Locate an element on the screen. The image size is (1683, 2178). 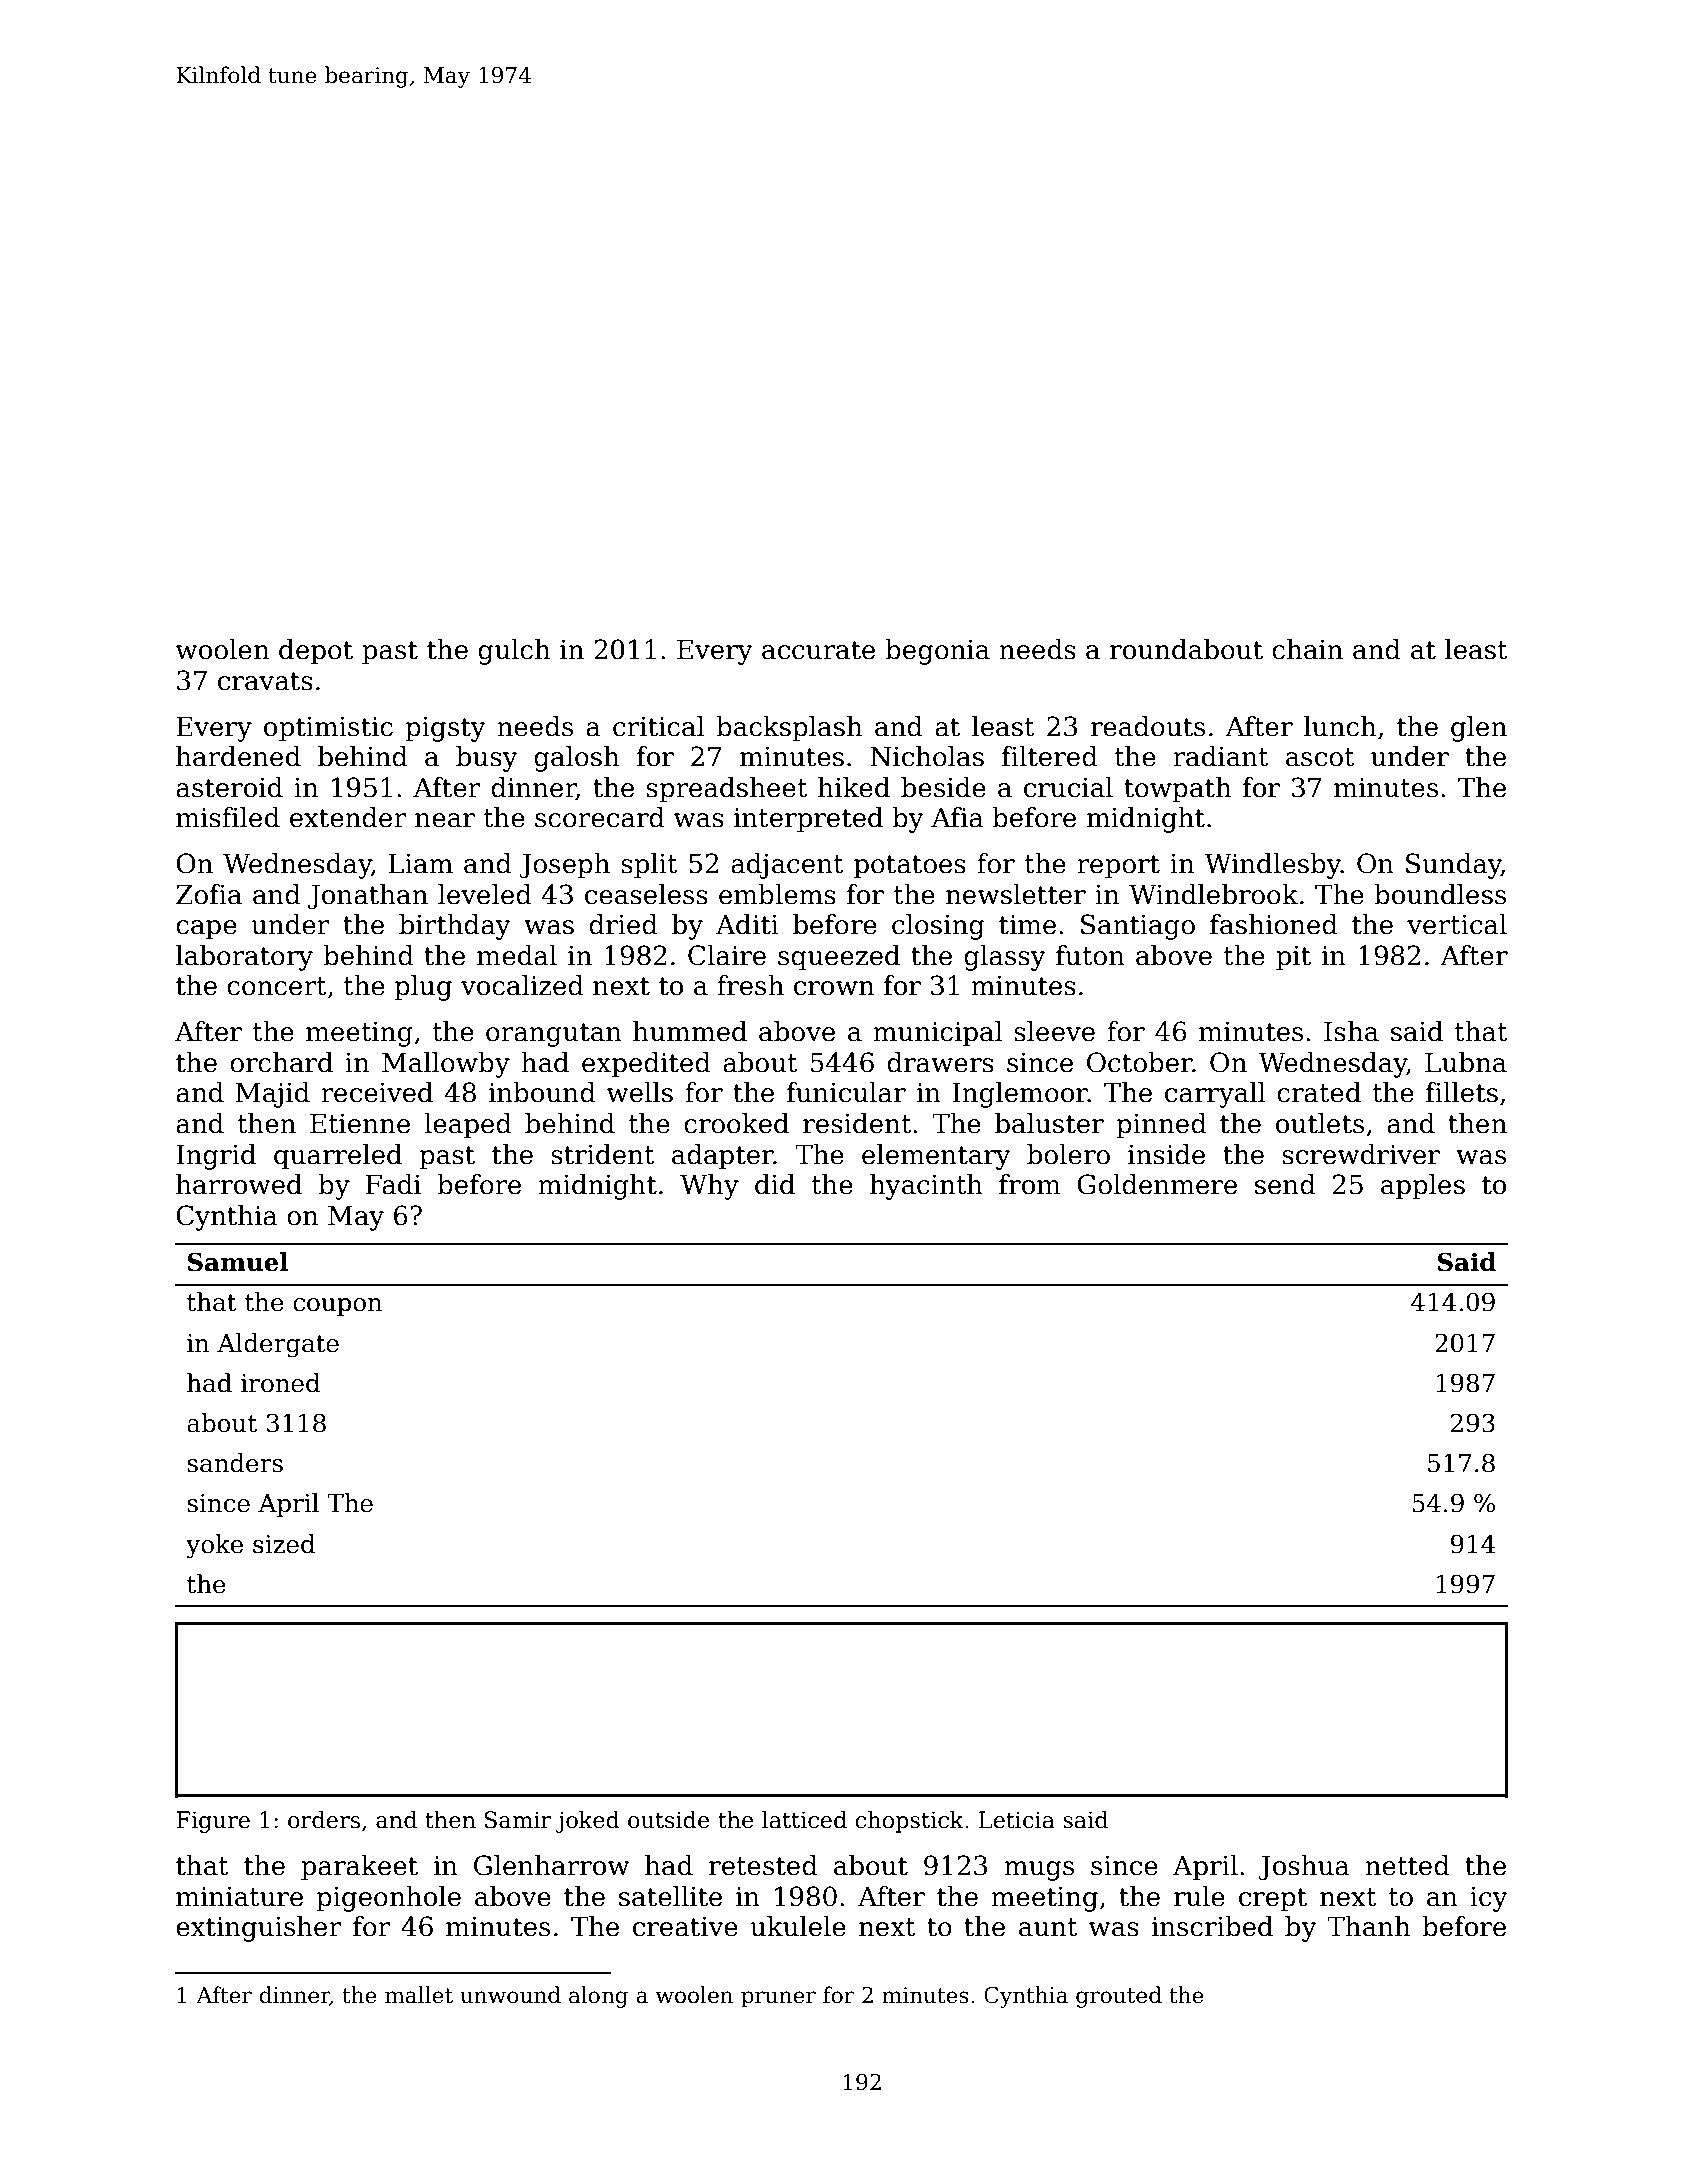
sized is located at coordinates (284, 1544).
